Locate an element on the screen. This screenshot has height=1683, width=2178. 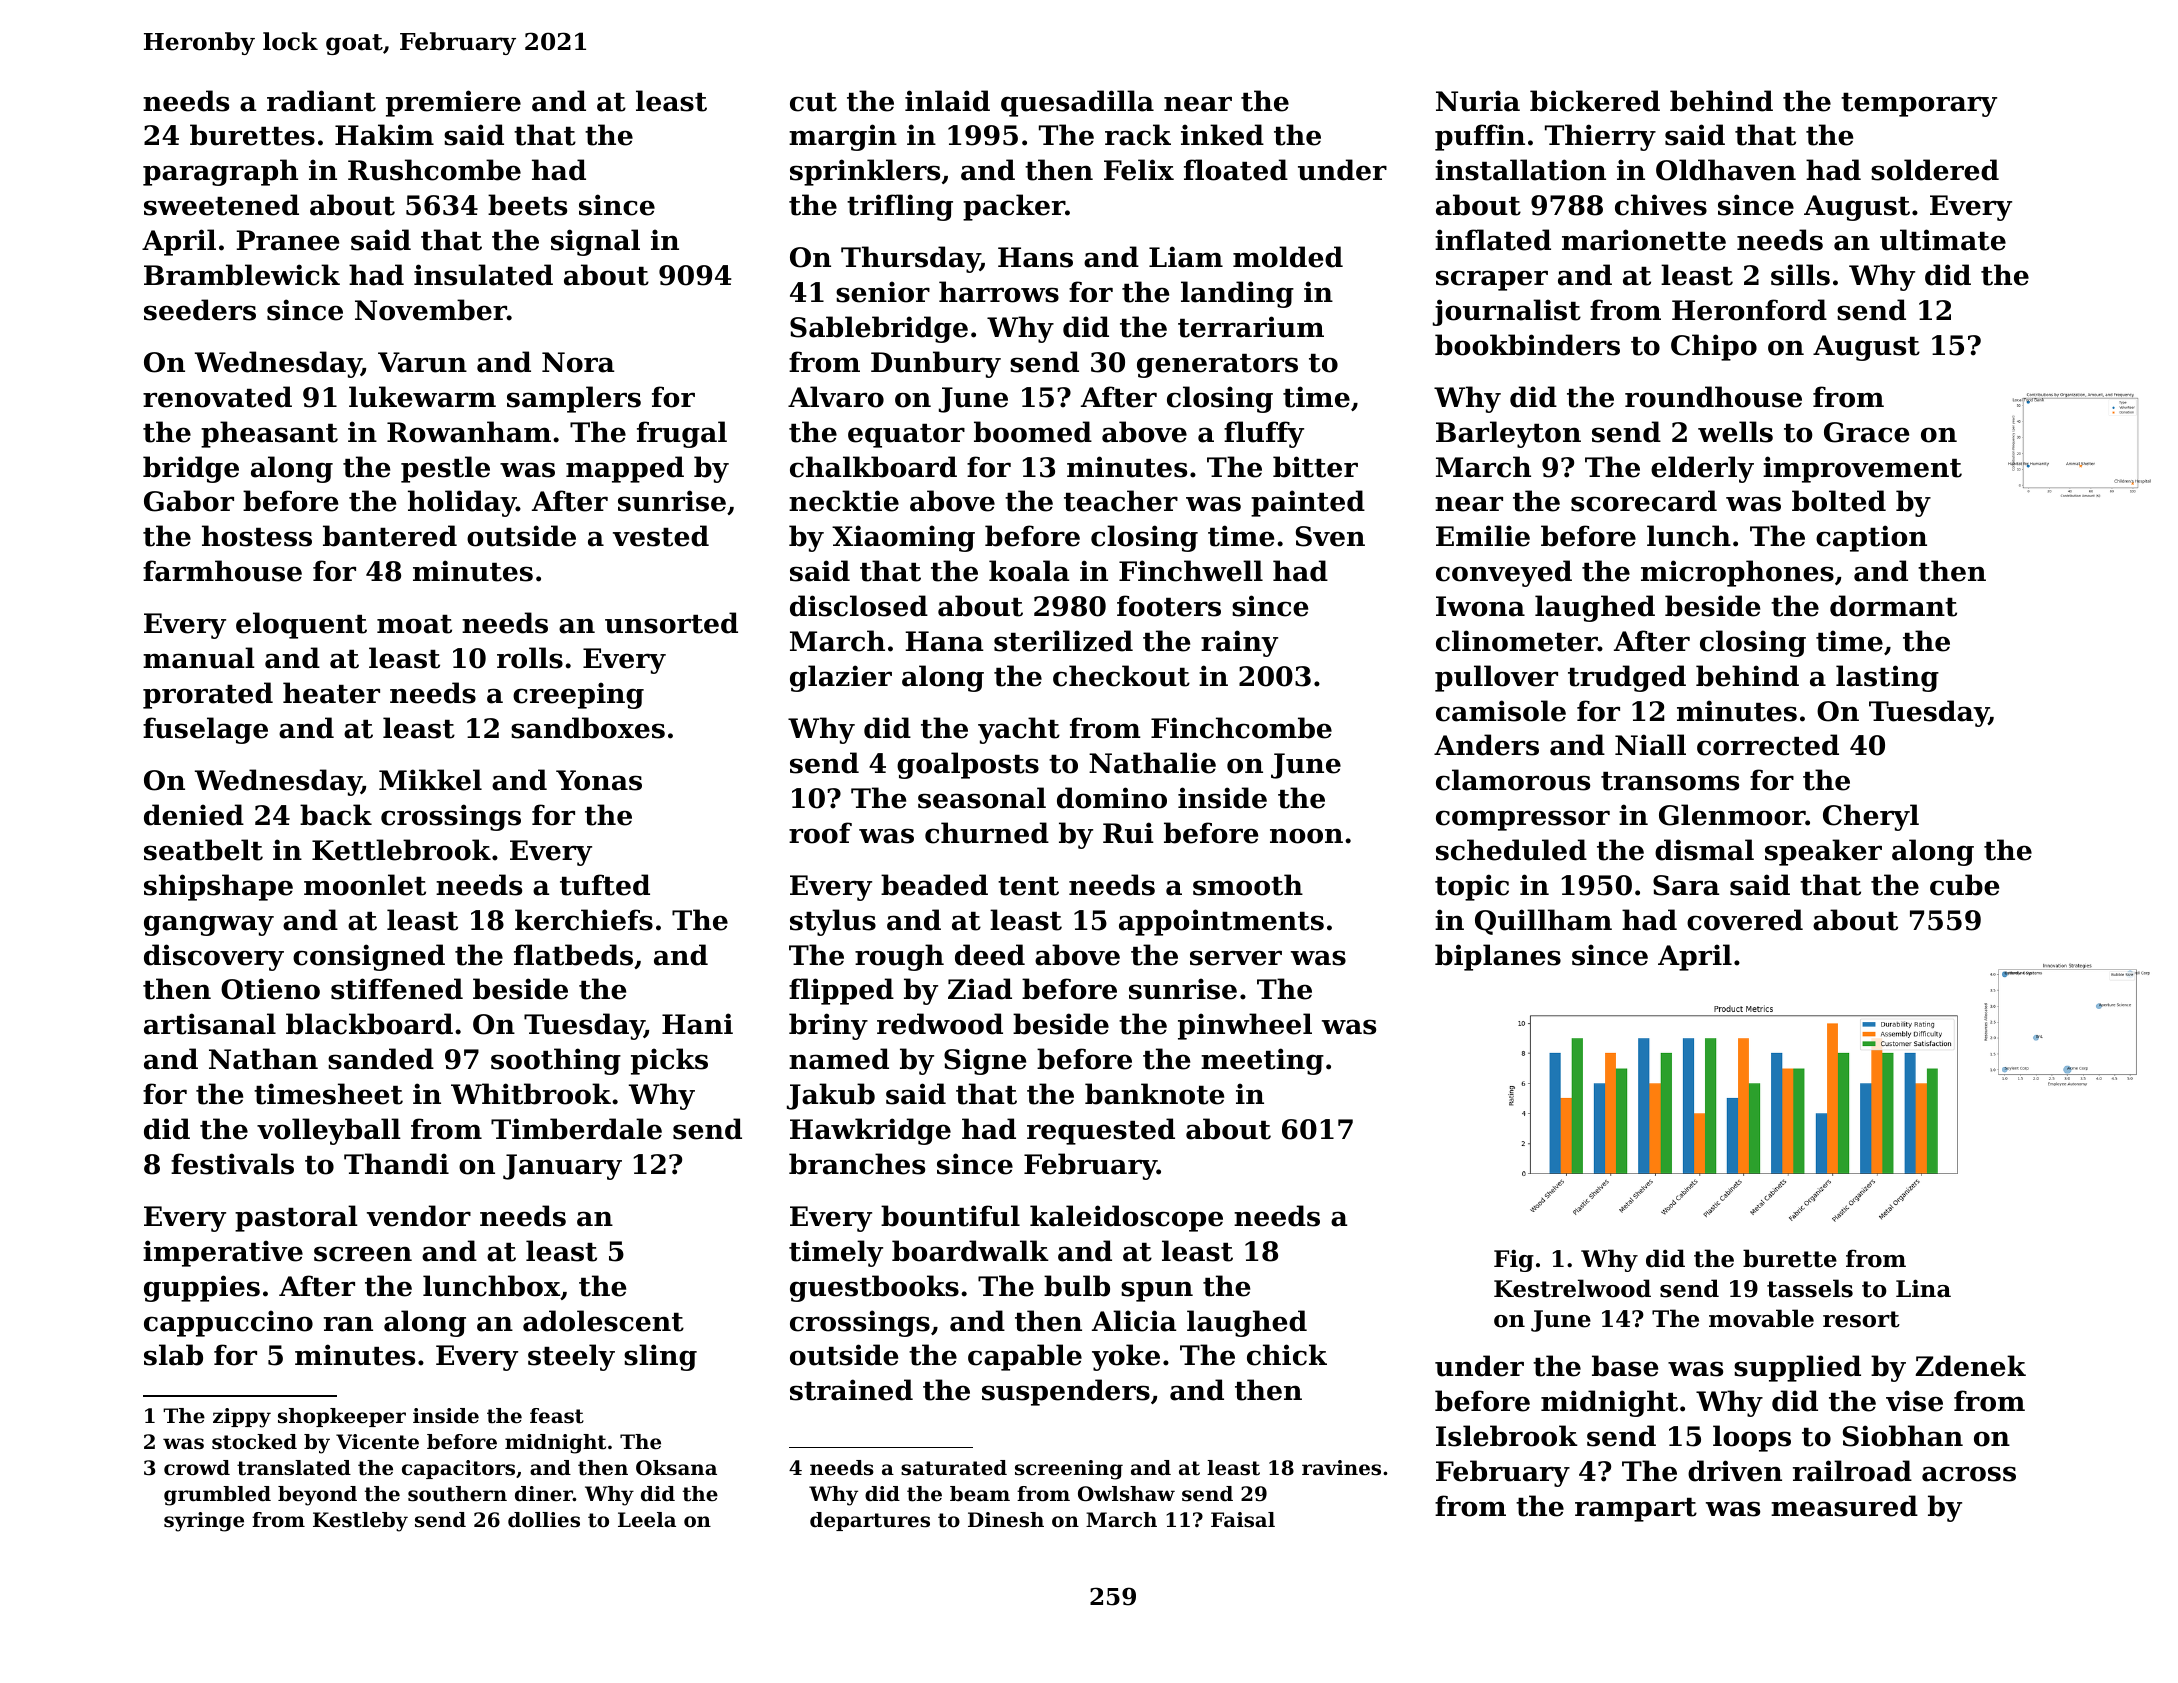
picks is located at coordinates (669, 1061).
